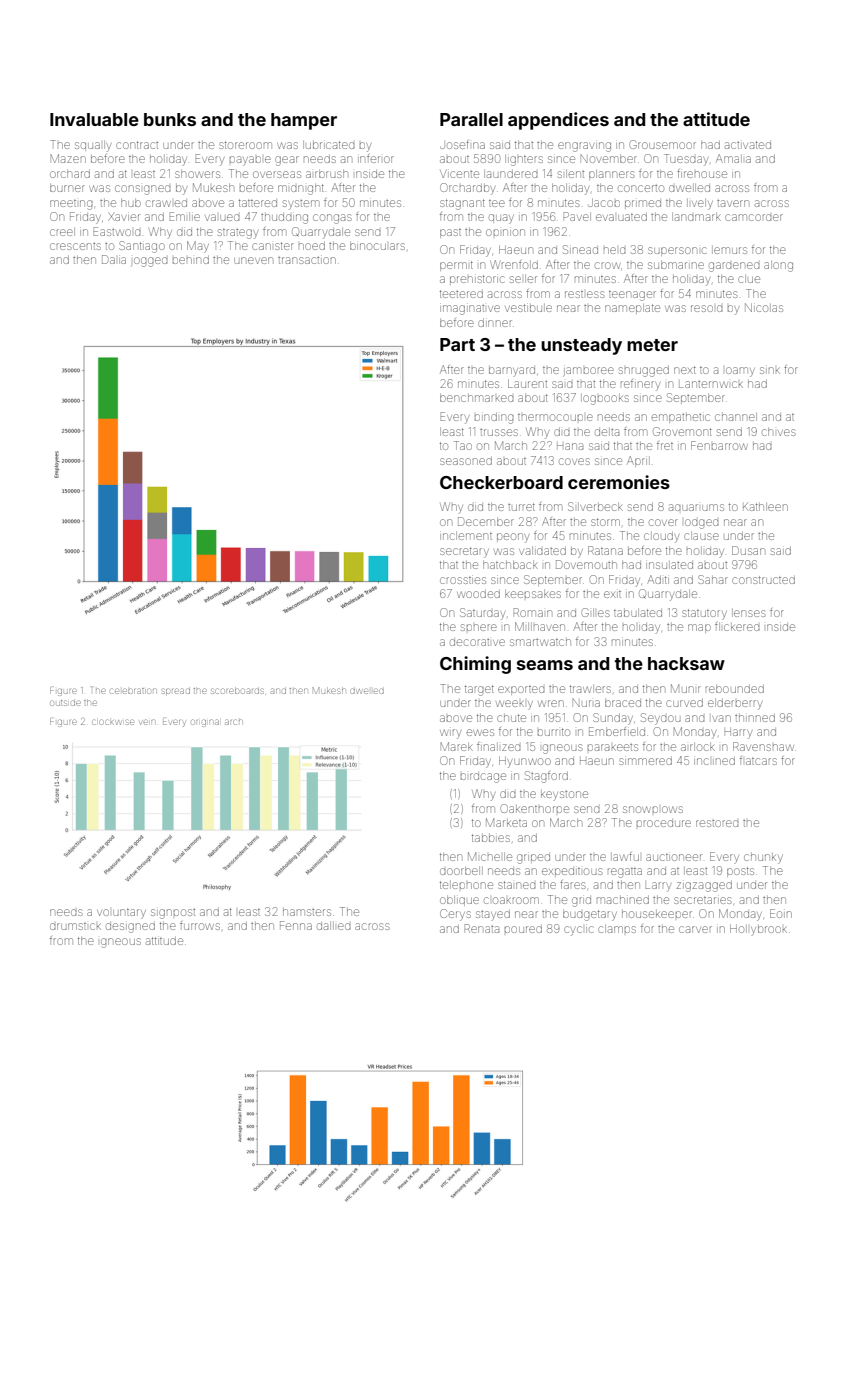 This screenshot has height=1400, width=849. Describe the element at coordinates (483, 778) in the screenshot. I see `birdcage` at that location.
